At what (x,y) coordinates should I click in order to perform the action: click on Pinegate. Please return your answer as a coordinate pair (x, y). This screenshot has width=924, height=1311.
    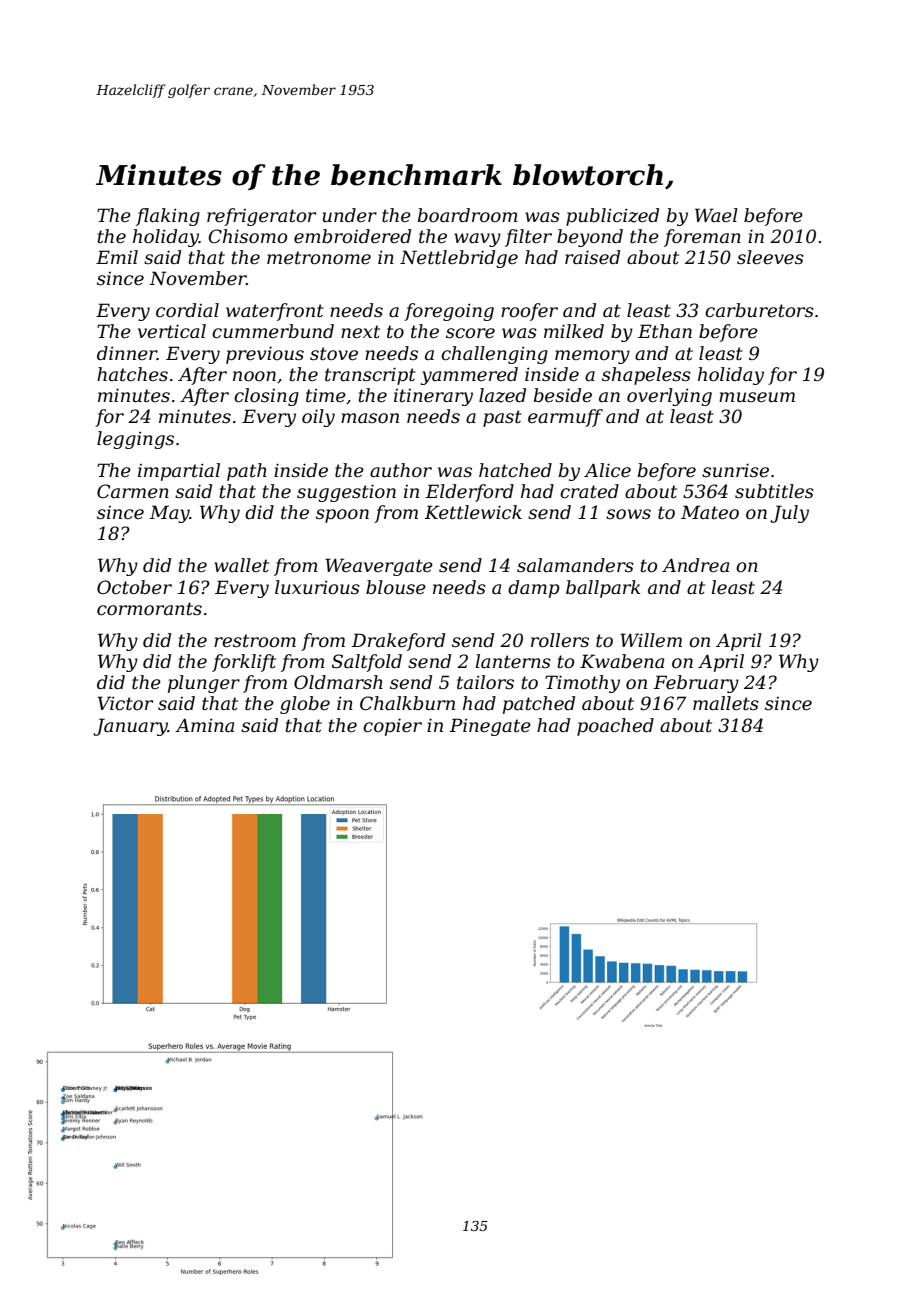
    Looking at the image, I should click on (490, 727).
